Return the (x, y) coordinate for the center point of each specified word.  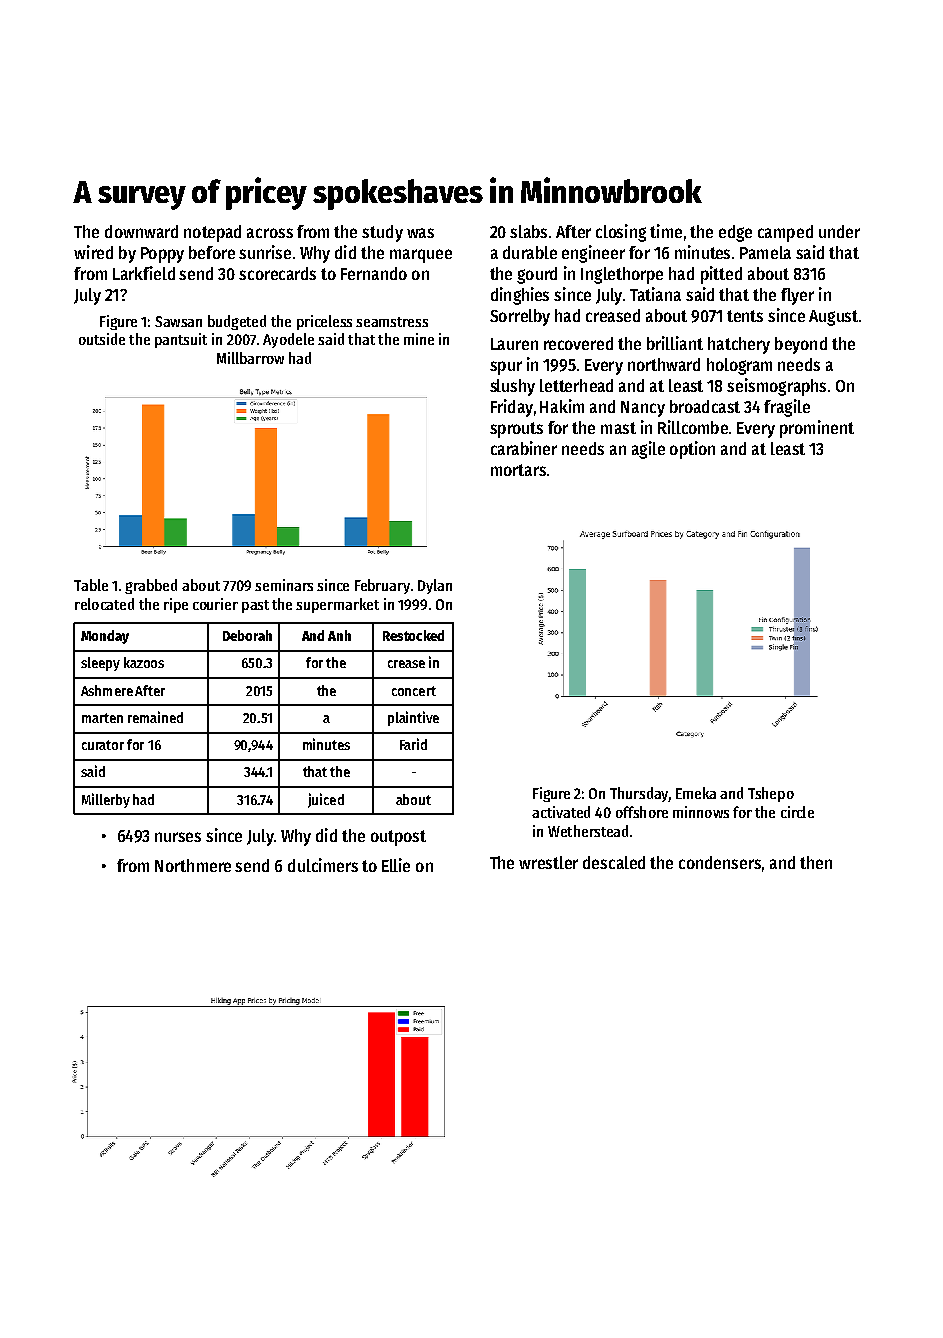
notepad (212, 233)
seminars (284, 585)
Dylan (435, 586)
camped (785, 233)
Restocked (413, 635)
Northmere (193, 865)
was (420, 233)
